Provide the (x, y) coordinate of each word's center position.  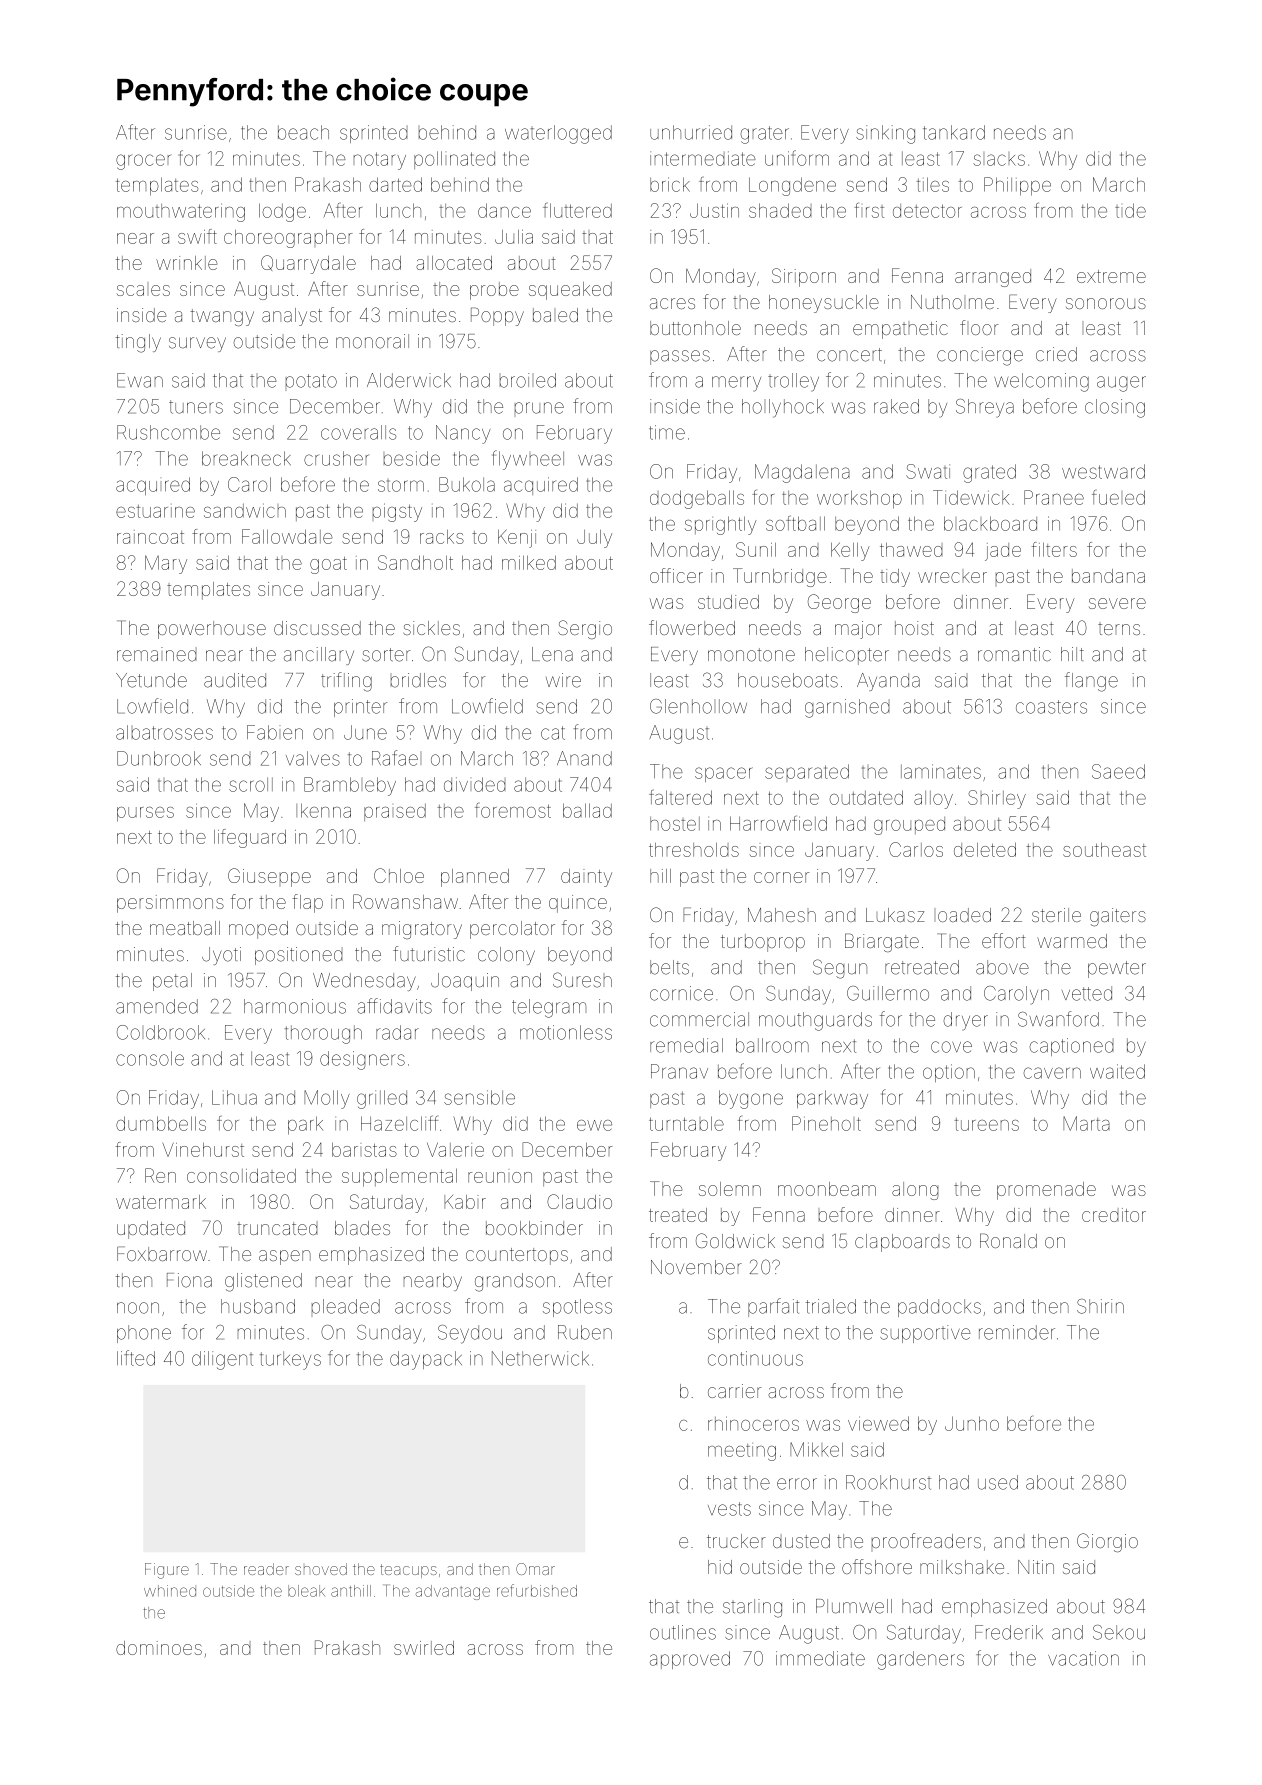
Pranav (679, 1071)
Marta (1086, 1123)
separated (807, 771)
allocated (454, 263)
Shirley (997, 799)
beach (303, 132)
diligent (222, 1360)
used (998, 1482)
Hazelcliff (399, 1123)
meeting (742, 1452)
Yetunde (151, 680)
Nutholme (952, 302)
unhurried (691, 132)
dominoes (159, 1648)
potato (311, 381)
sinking (885, 134)
